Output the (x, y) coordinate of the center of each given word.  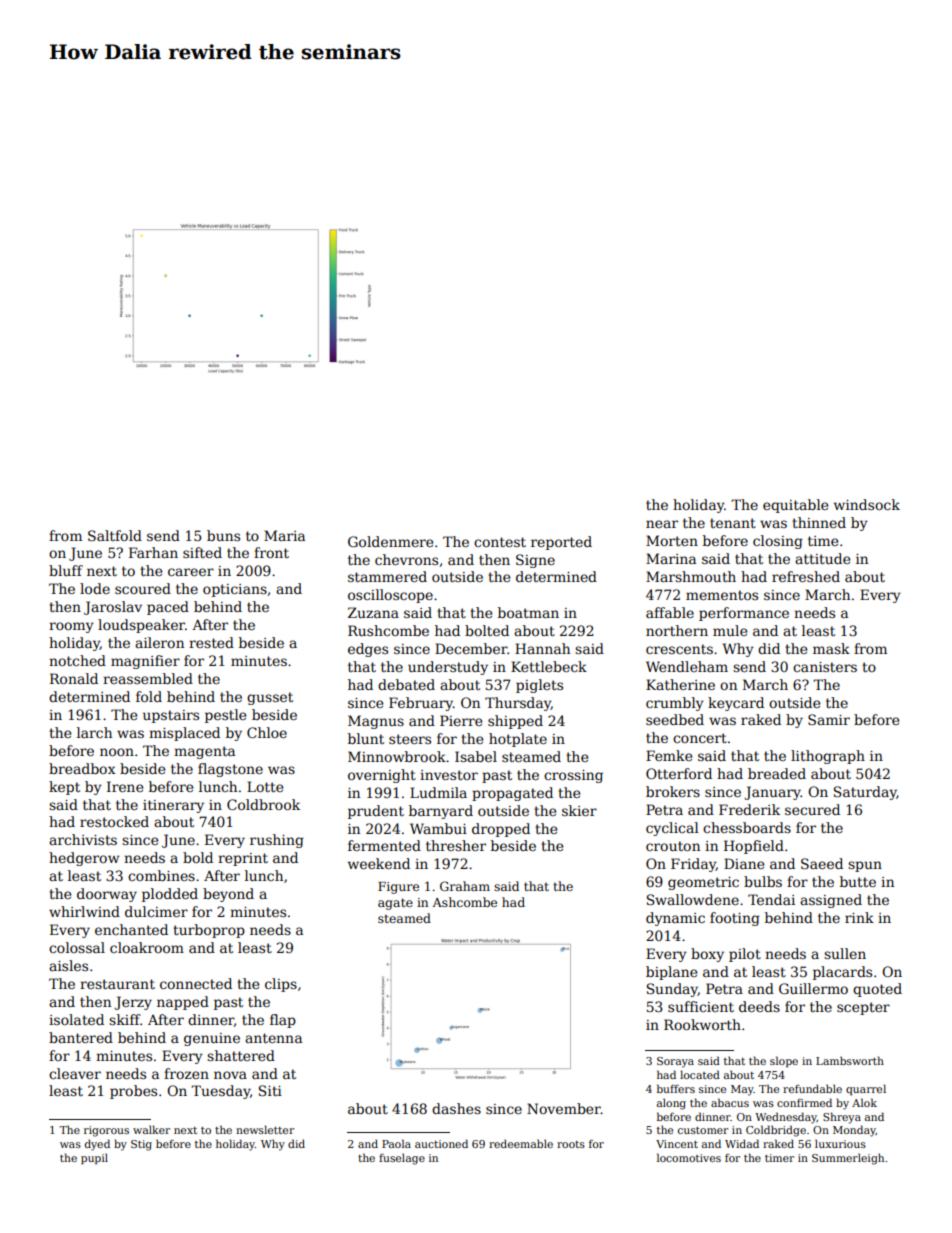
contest (500, 542)
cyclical (672, 829)
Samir (829, 719)
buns (223, 535)
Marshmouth (691, 576)
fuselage (402, 1159)
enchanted (131, 929)
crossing (573, 776)
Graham (465, 886)
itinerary (173, 806)
